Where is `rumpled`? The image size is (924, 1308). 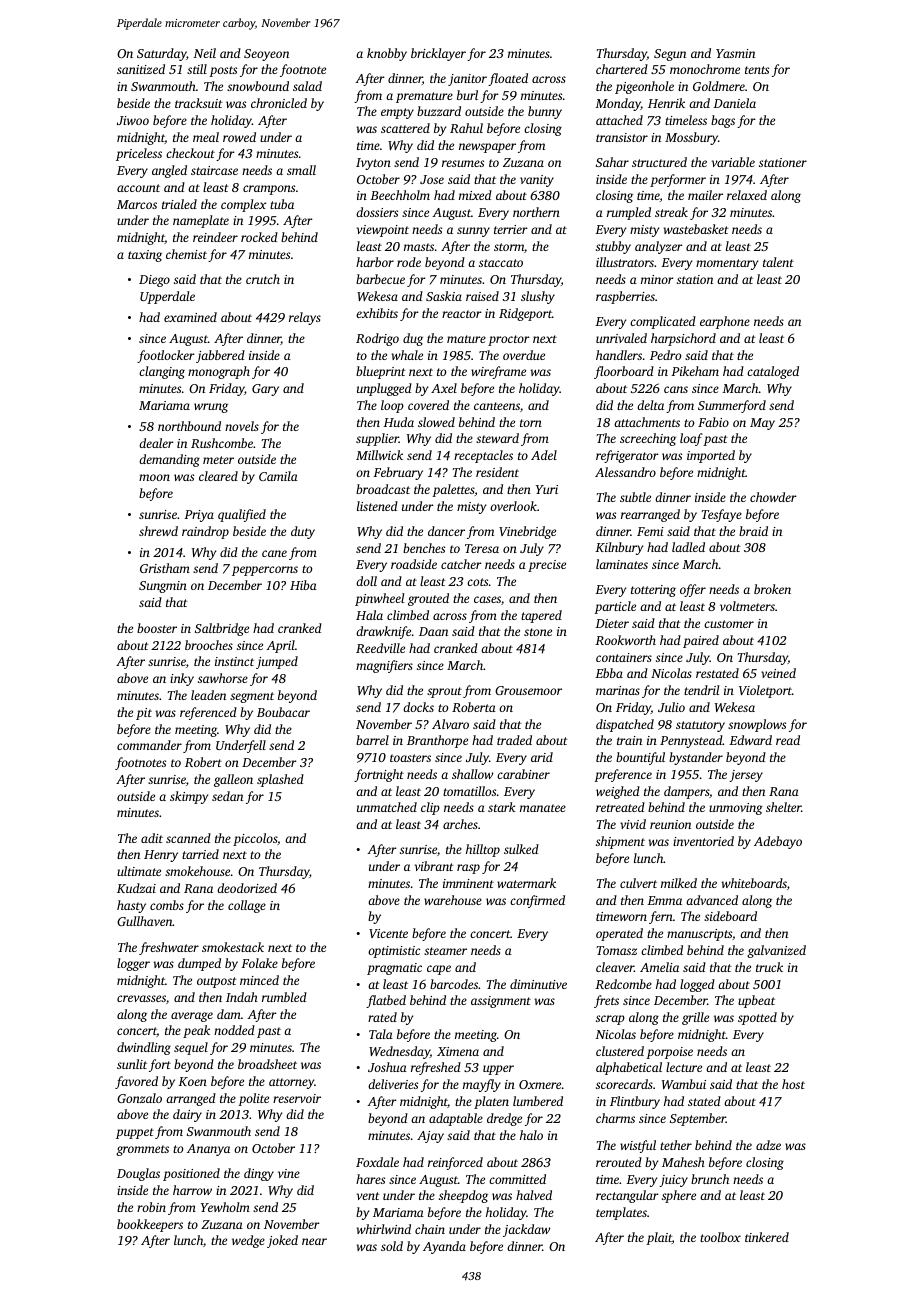
rumpled is located at coordinates (629, 213).
